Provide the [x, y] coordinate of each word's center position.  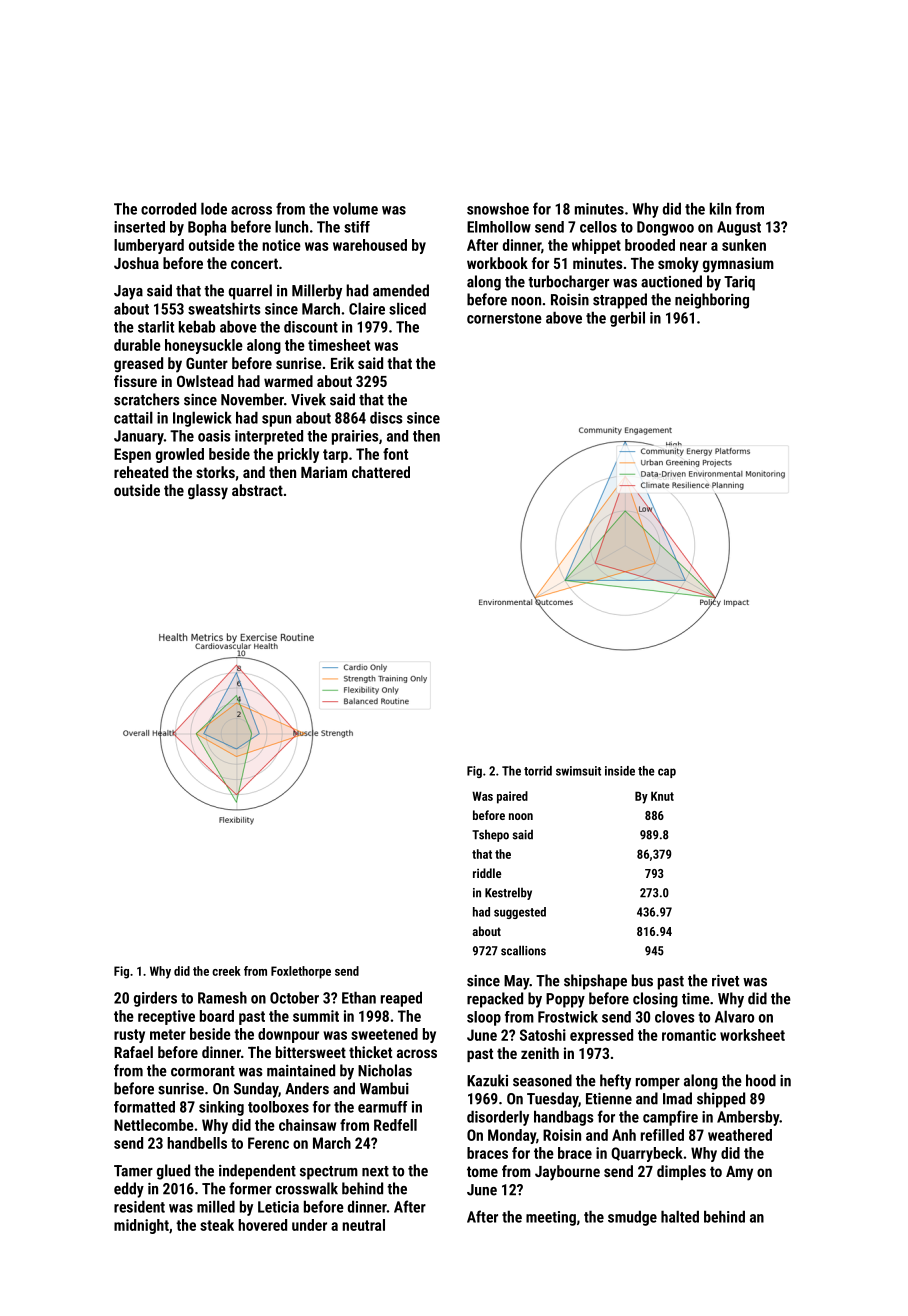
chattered [381, 472]
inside [620, 771]
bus [642, 980]
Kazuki [487, 1080]
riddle [487, 873]
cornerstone [504, 318]
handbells [197, 1143]
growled [180, 455]
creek [226, 971]
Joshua [136, 263]
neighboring [712, 301]
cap [667, 773]
